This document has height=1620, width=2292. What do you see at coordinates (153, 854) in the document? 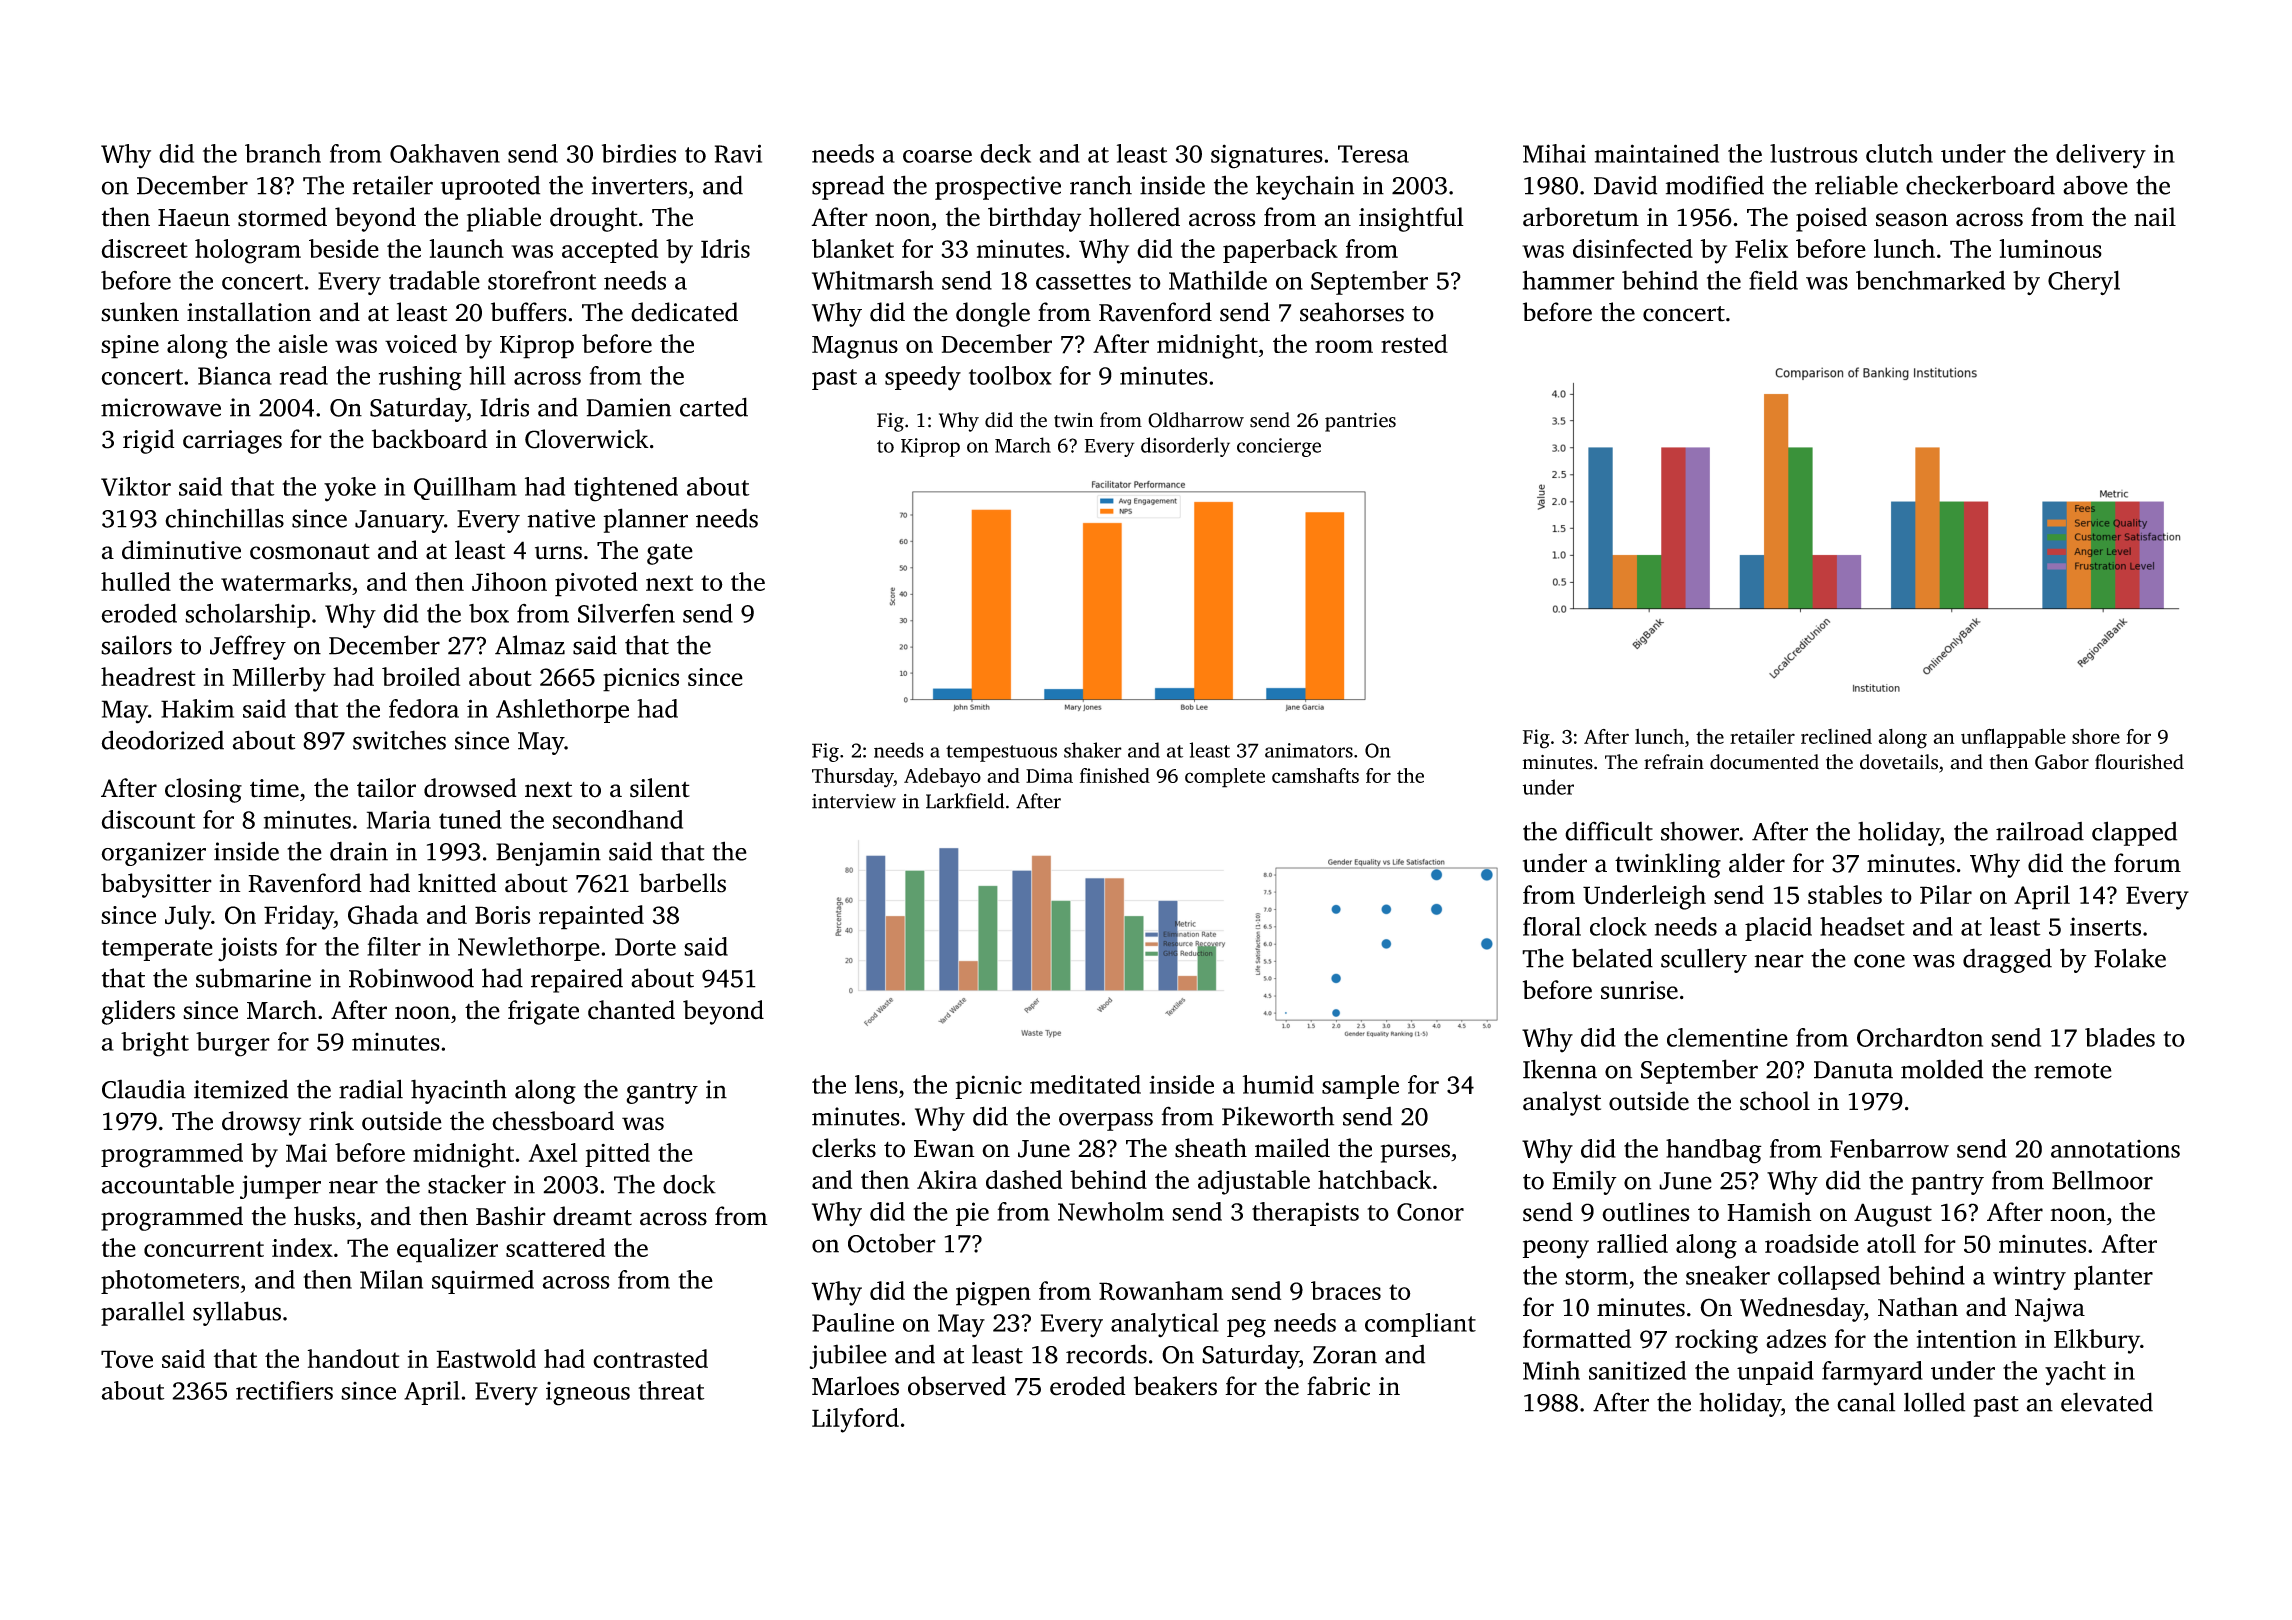
I see `organizer` at bounding box center [153, 854].
